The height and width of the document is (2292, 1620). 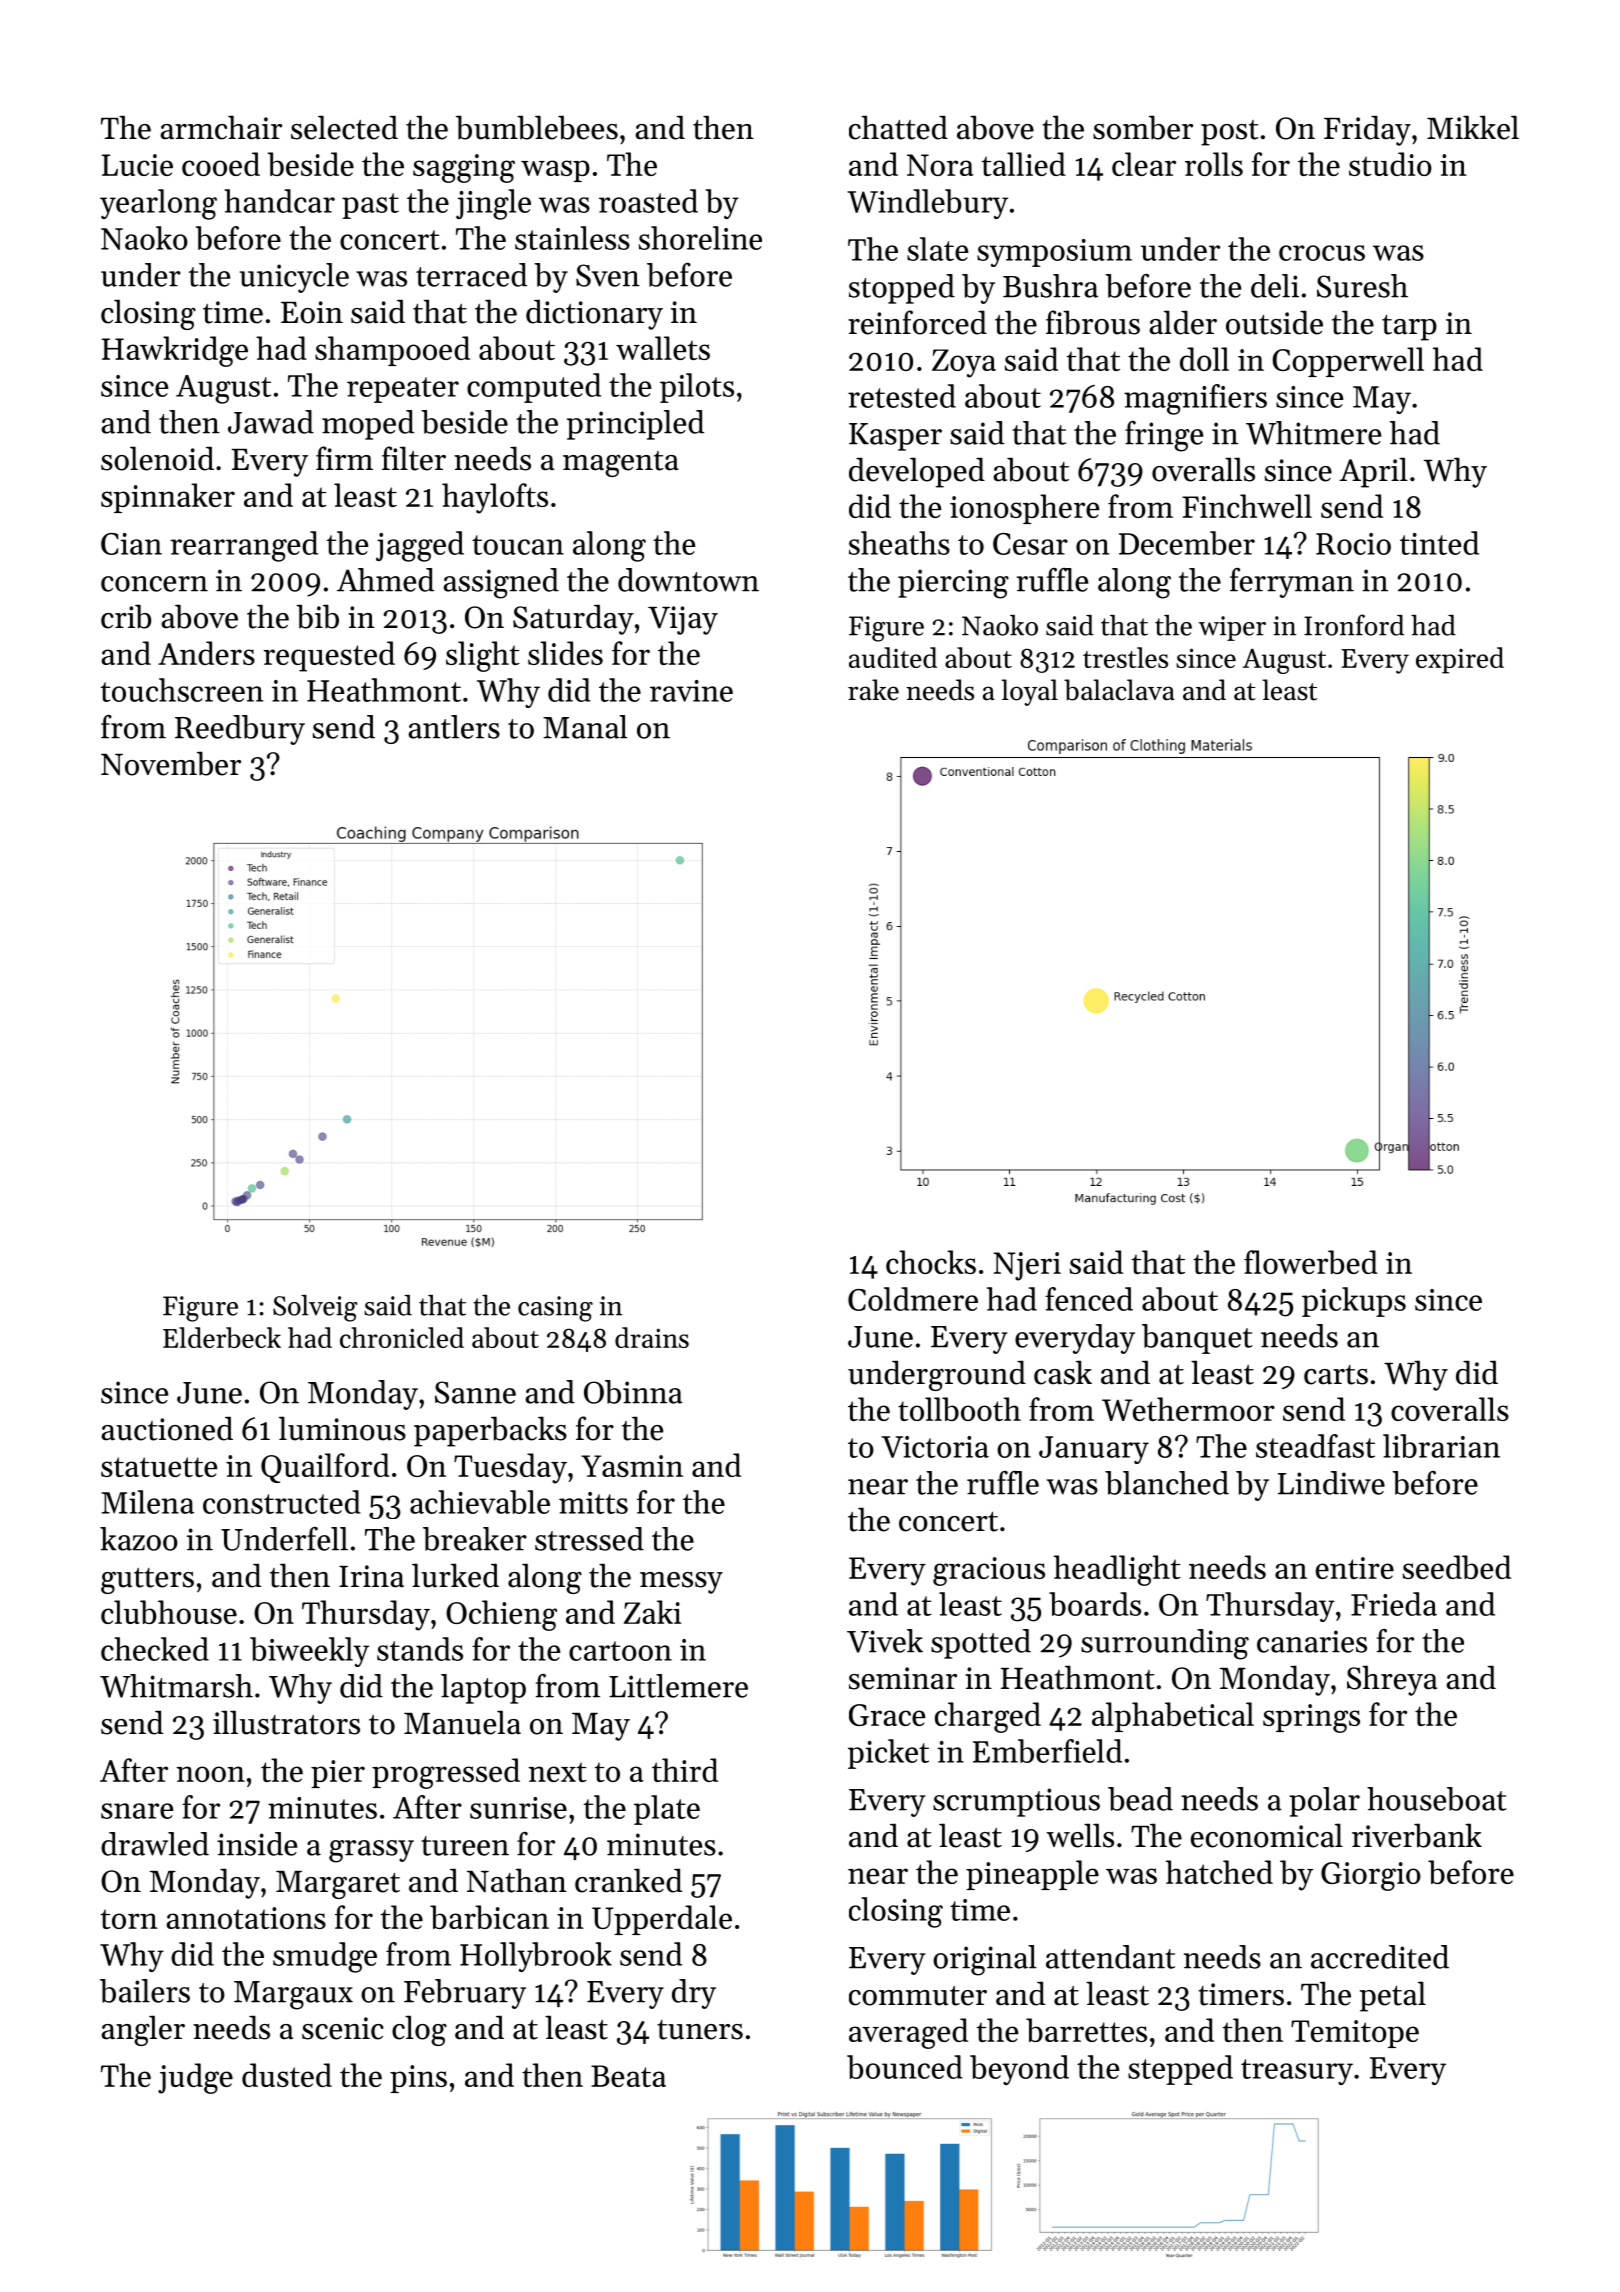 I want to click on handcar, so click(x=279, y=201).
